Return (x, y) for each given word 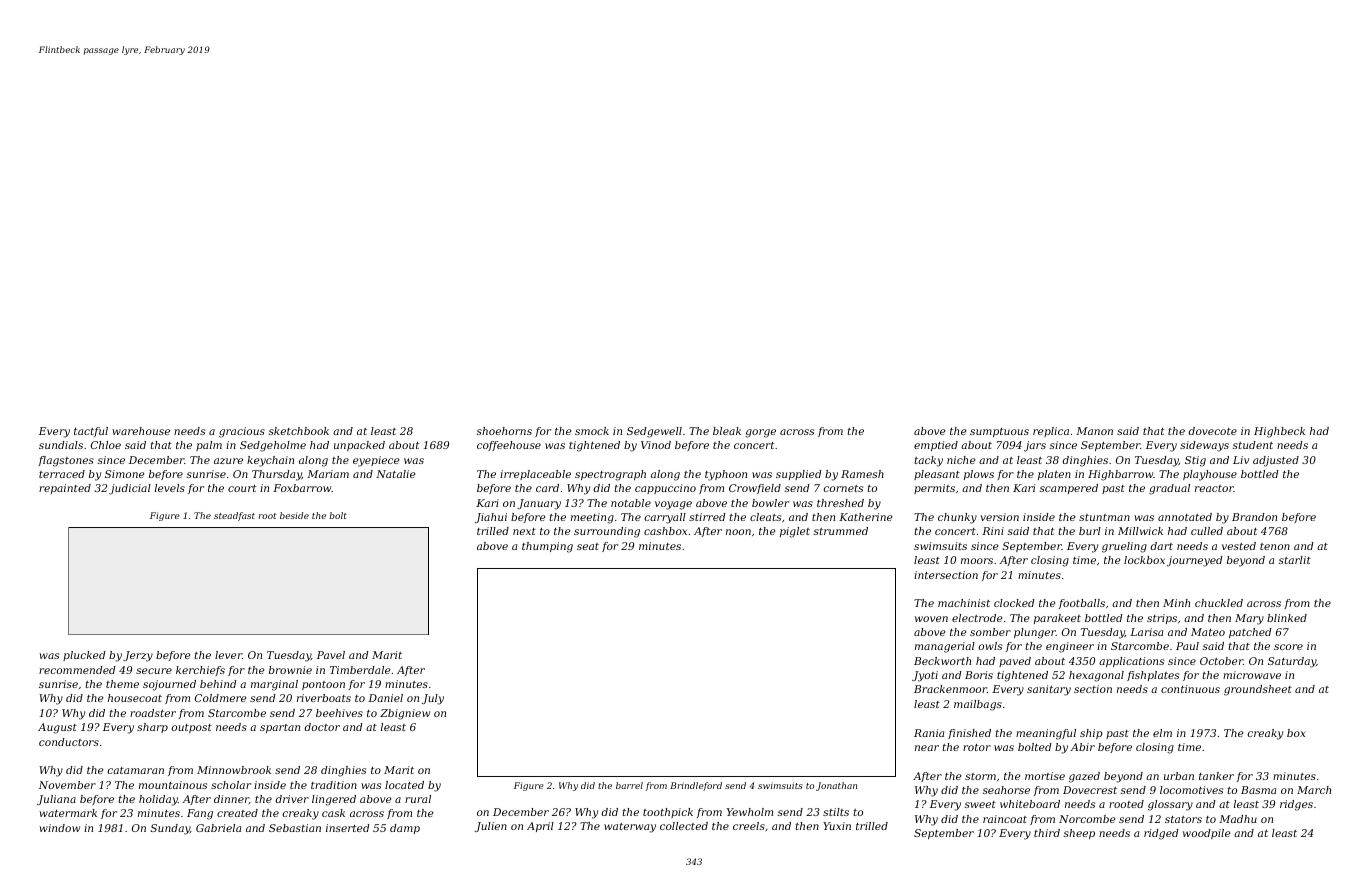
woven (931, 619)
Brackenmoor (950, 689)
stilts (836, 812)
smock (592, 431)
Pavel (331, 655)
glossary (1170, 805)
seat (588, 546)
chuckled (1219, 603)
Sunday (170, 829)
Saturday (1292, 662)
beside (294, 515)
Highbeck (1279, 432)
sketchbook (299, 431)
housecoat (135, 698)
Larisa (1146, 632)
